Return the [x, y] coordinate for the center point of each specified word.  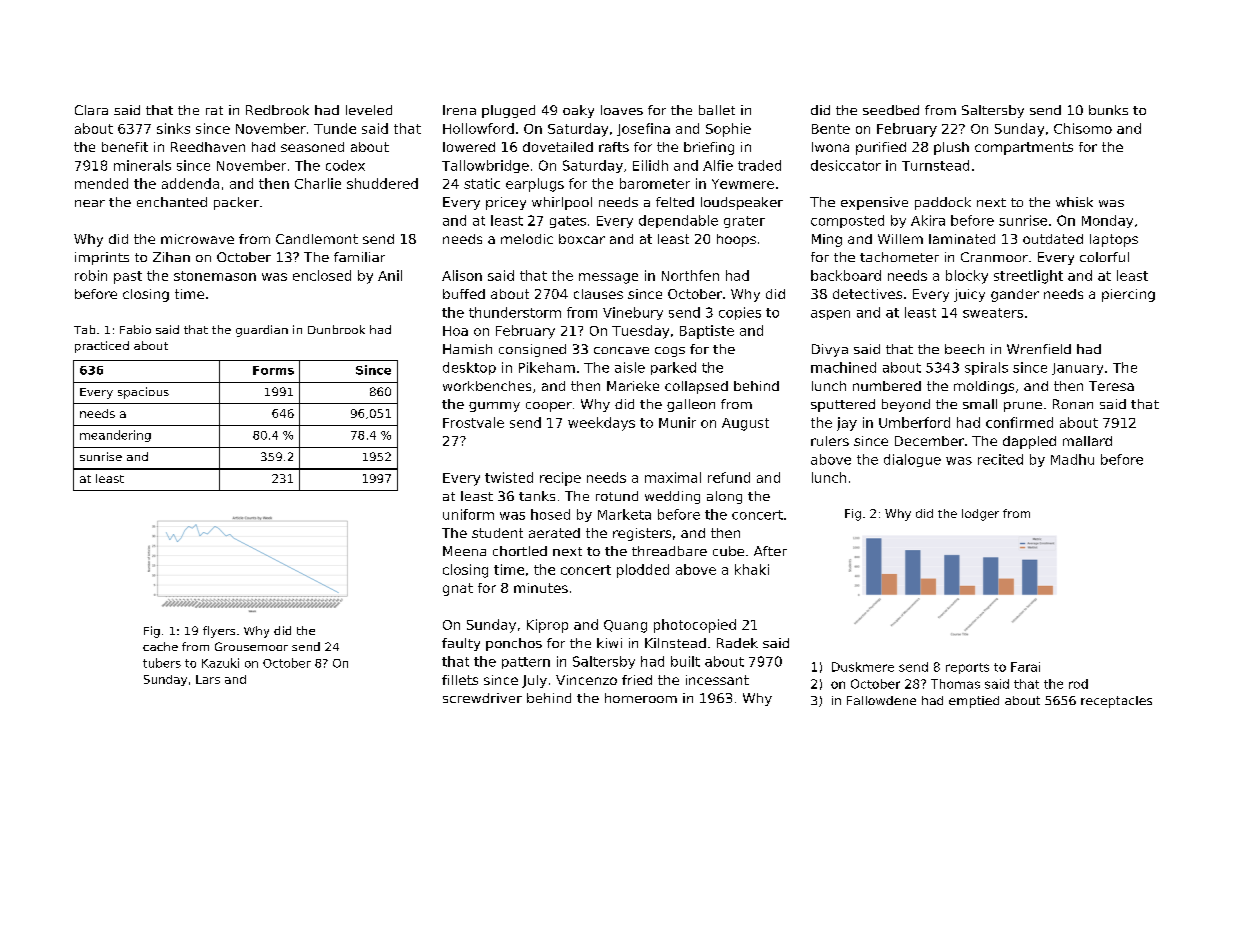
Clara [91, 110]
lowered [469, 147]
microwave [197, 239]
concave [621, 350]
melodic [527, 239]
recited [1000, 459]
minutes [541, 588]
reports [967, 668]
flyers [219, 632]
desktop [469, 368]
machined [843, 367]
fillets [460, 680]
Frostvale [473, 422]
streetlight [1028, 277]
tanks [537, 496]
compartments [1024, 148]
